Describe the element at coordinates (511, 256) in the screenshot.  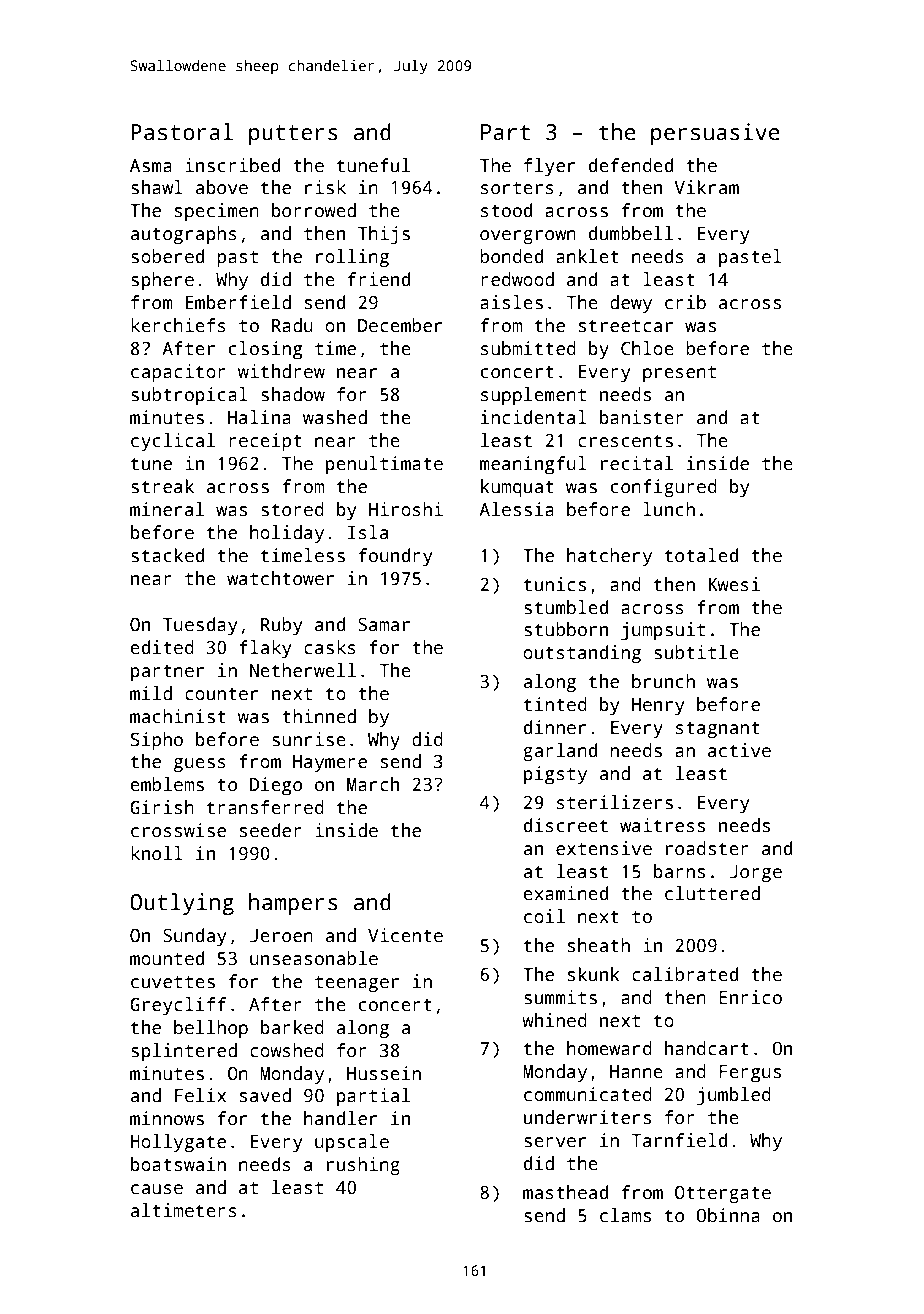
I see `bonded` at that location.
